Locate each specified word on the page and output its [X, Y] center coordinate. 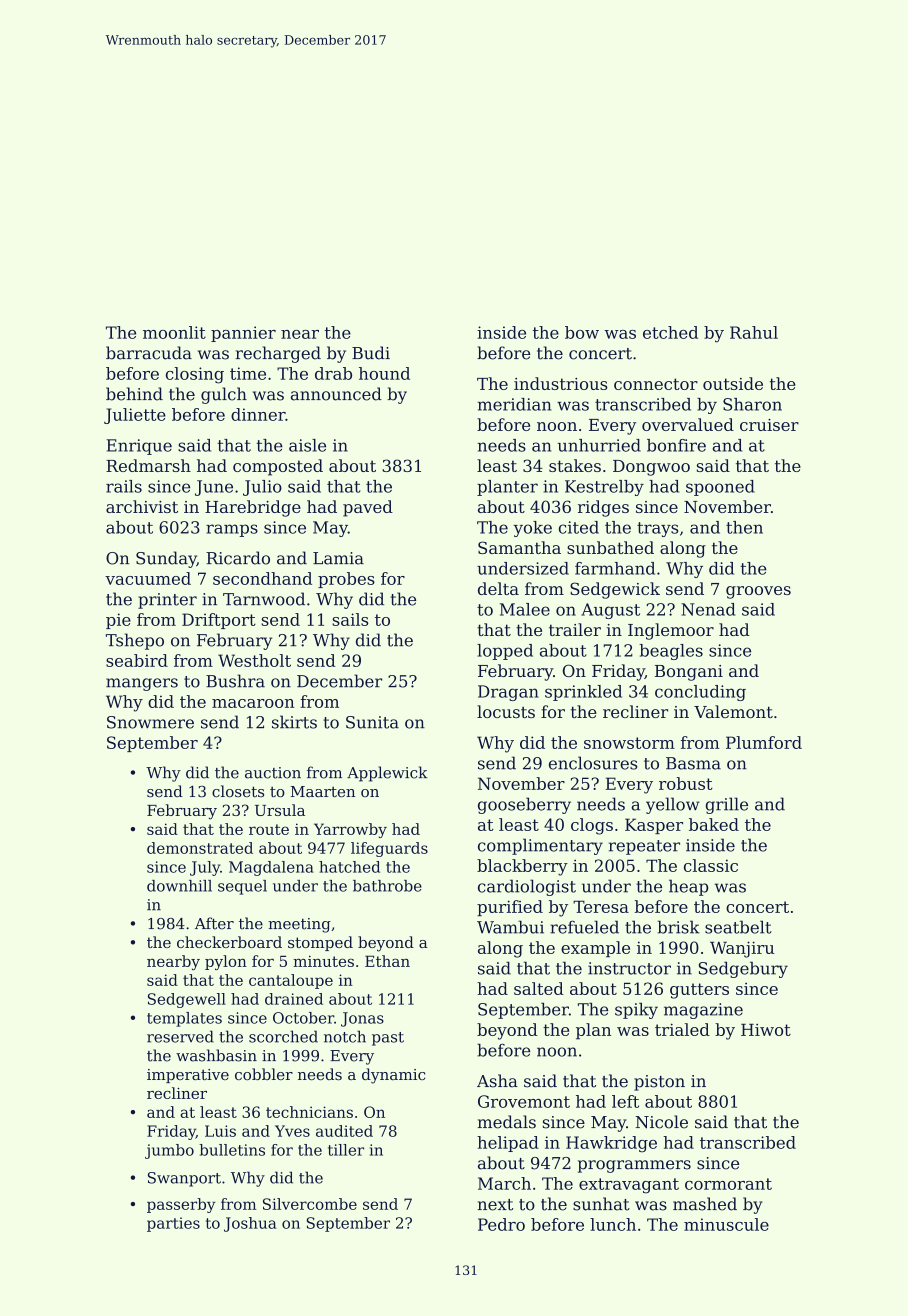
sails [350, 619]
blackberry [522, 867]
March [504, 1183]
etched [670, 332]
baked [714, 824]
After [214, 923]
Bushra [235, 681]
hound [384, 373]
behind [134, 394]
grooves [758, 592]
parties [173, 1224]
